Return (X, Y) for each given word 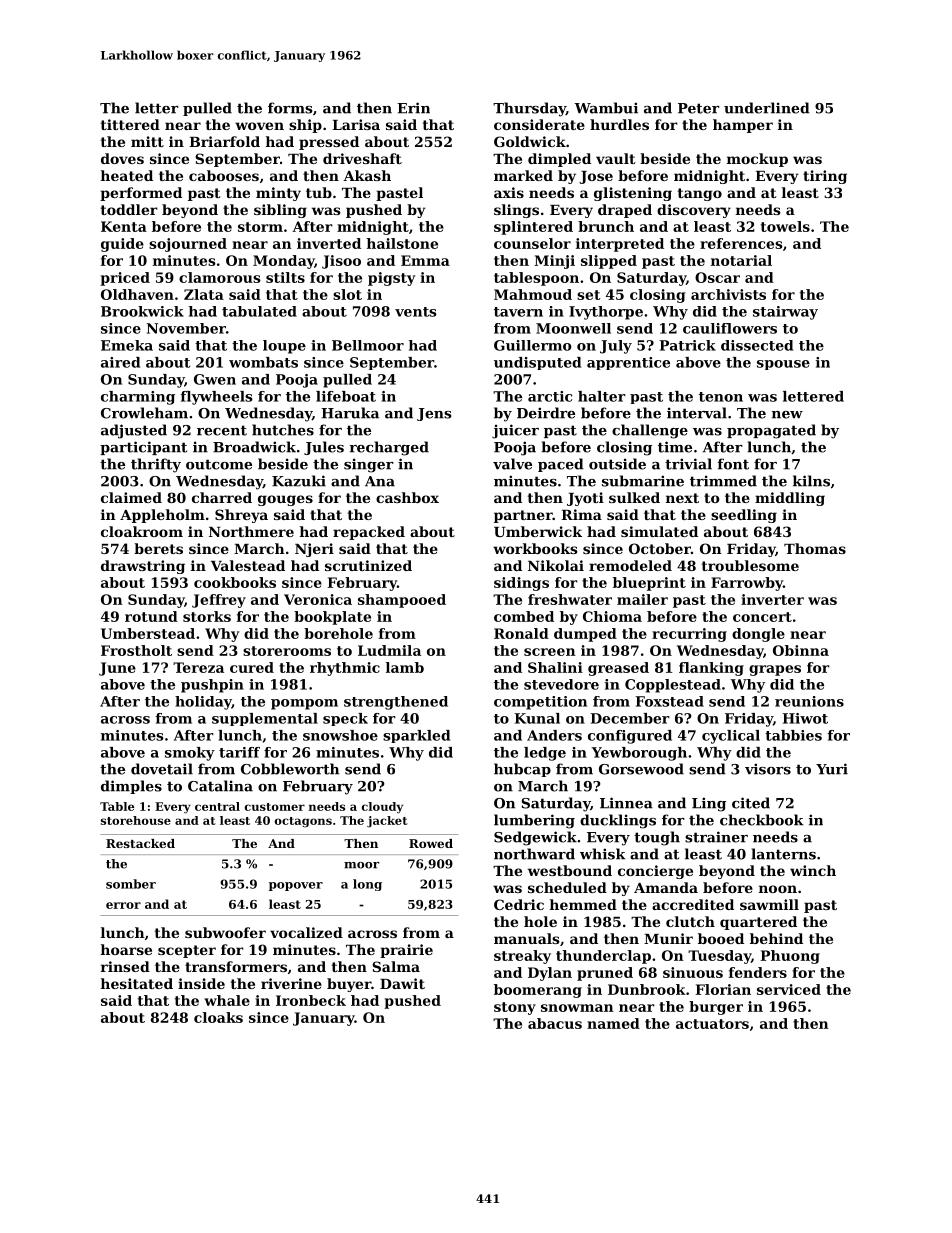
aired (120, 362)
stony (515, 1008)
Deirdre (546, 413)
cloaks (218, 1017)
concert (762, 617)
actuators (712, 1024)
